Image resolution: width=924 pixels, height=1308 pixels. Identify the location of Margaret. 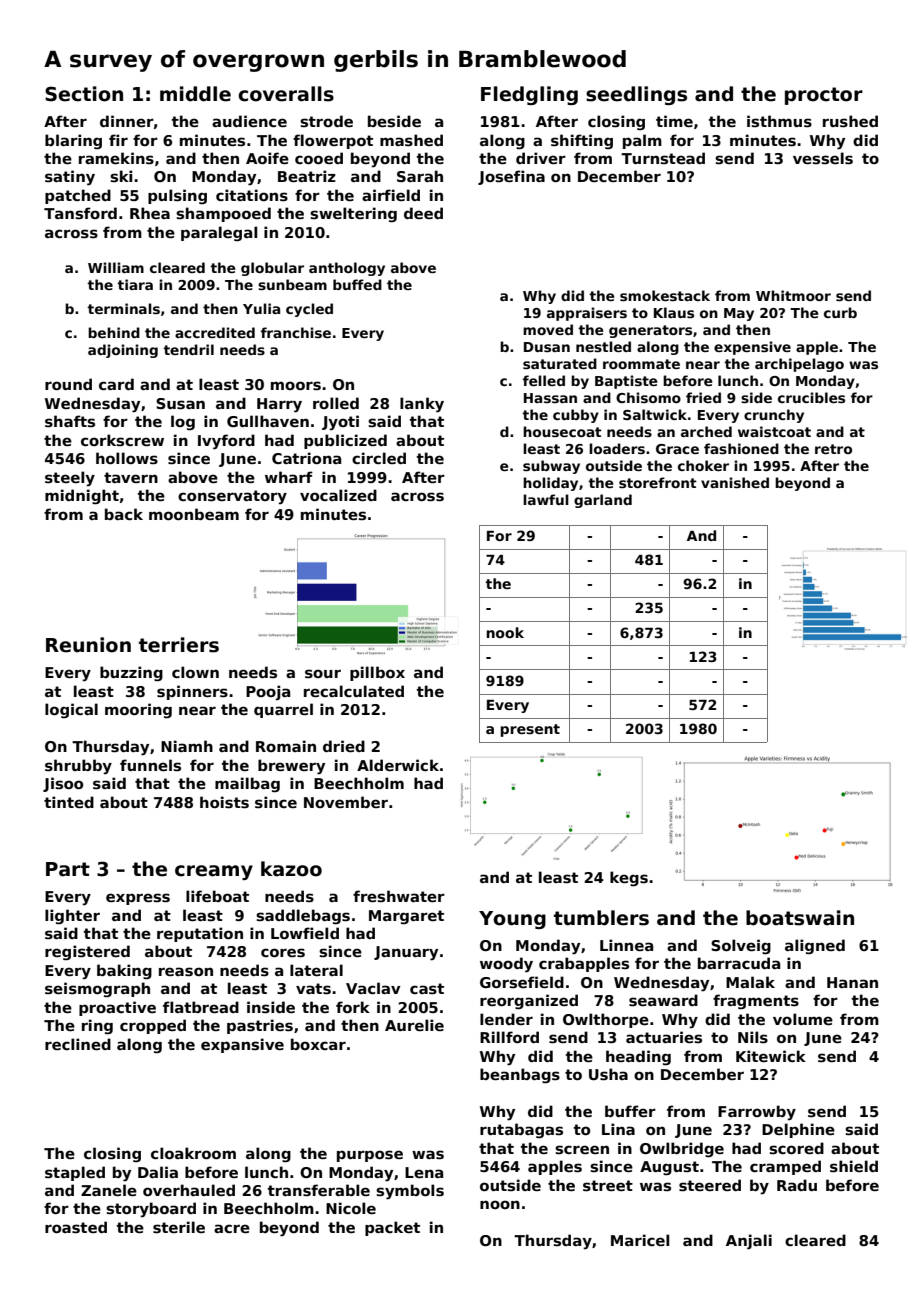
(406, 917).
